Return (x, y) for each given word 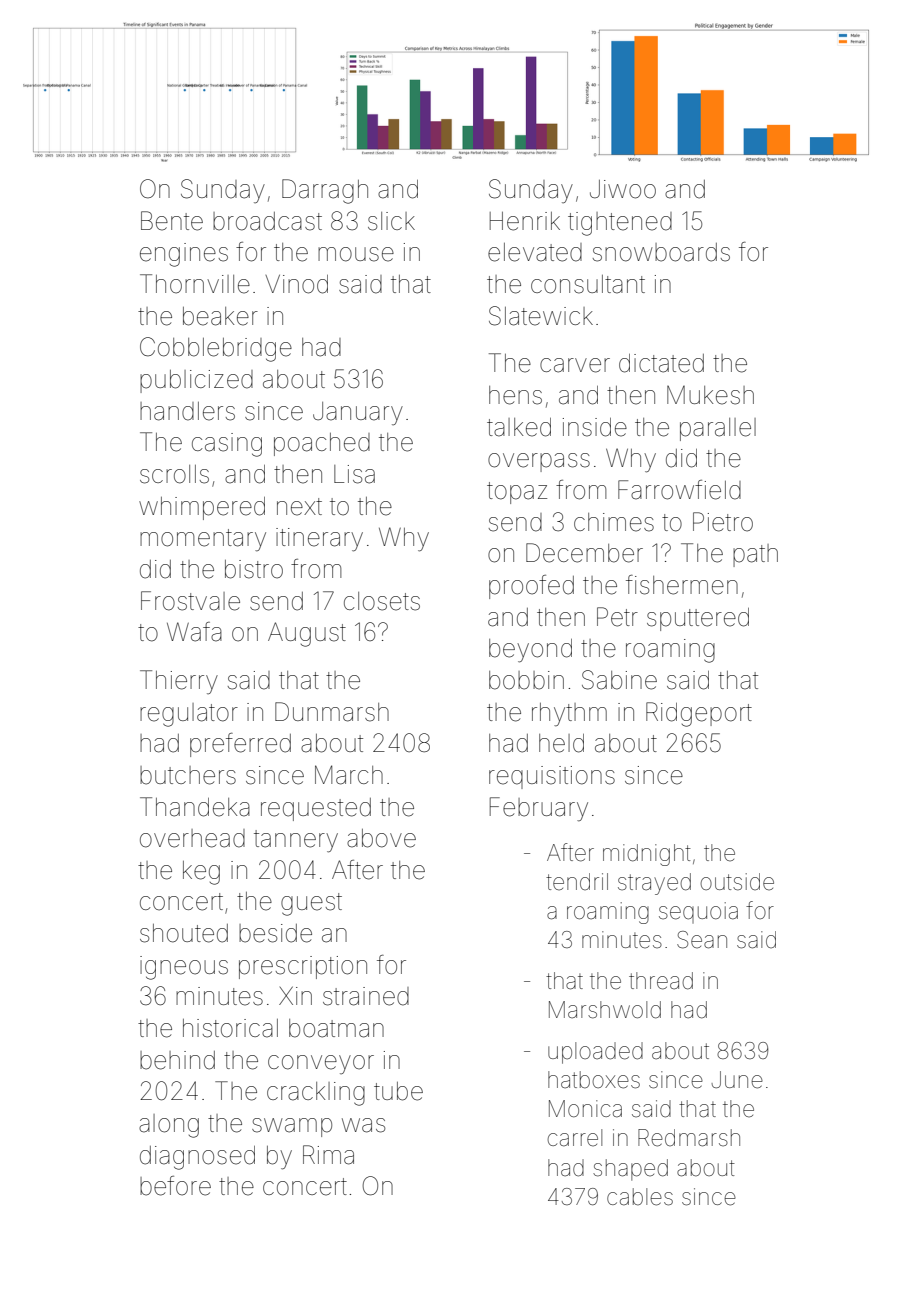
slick (391, 221)
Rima (328, 1155)
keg (201, 873)
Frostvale (190, 601)
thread (661, 981)
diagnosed (197, 1158)
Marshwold (605, 1010)
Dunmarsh (332, 712)
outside (737, 882)
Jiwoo (623, 189)
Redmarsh (689, 1138)
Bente (172, 221)
